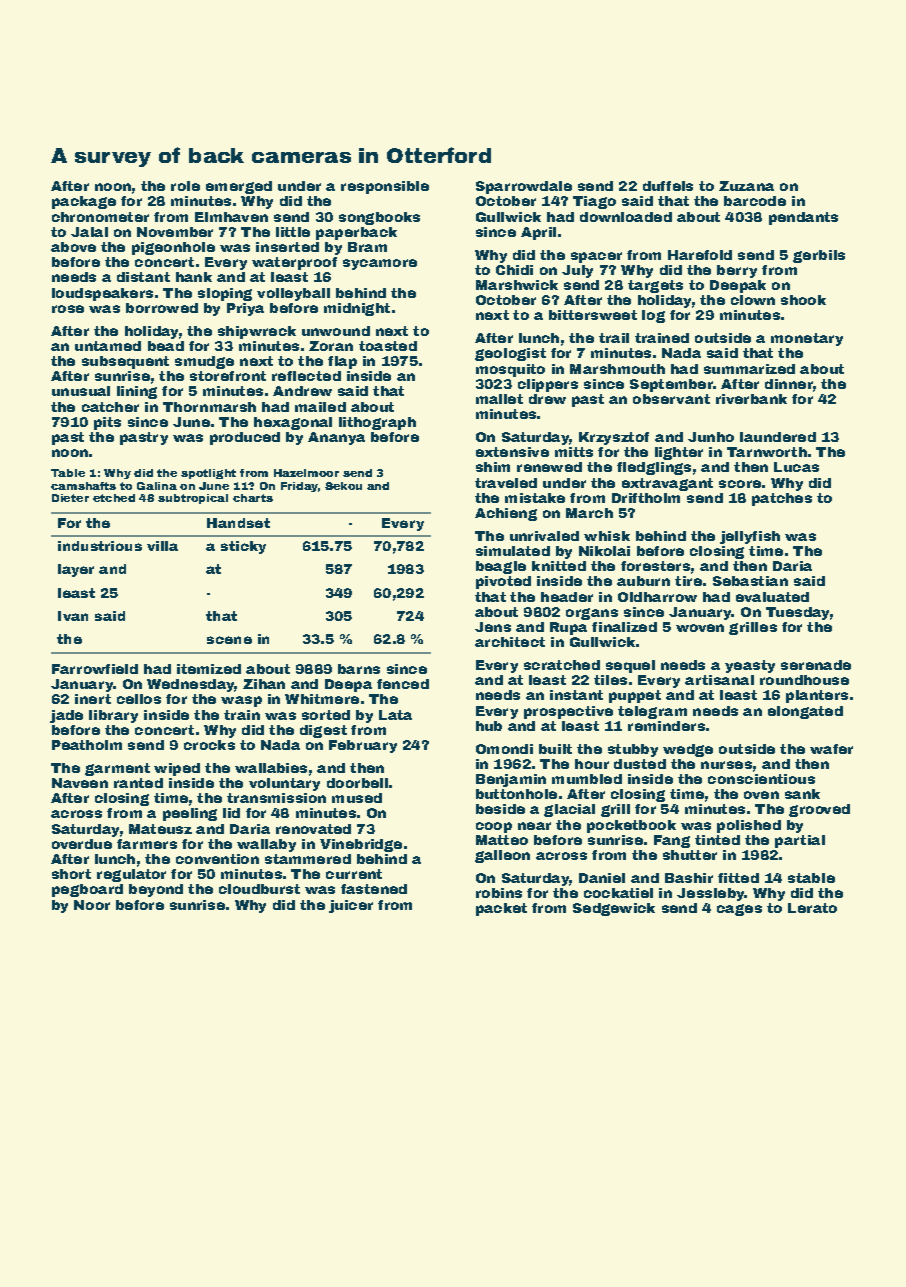  Describe the element at coordinates (688, 581) in the image. I see `tire` at that location.
